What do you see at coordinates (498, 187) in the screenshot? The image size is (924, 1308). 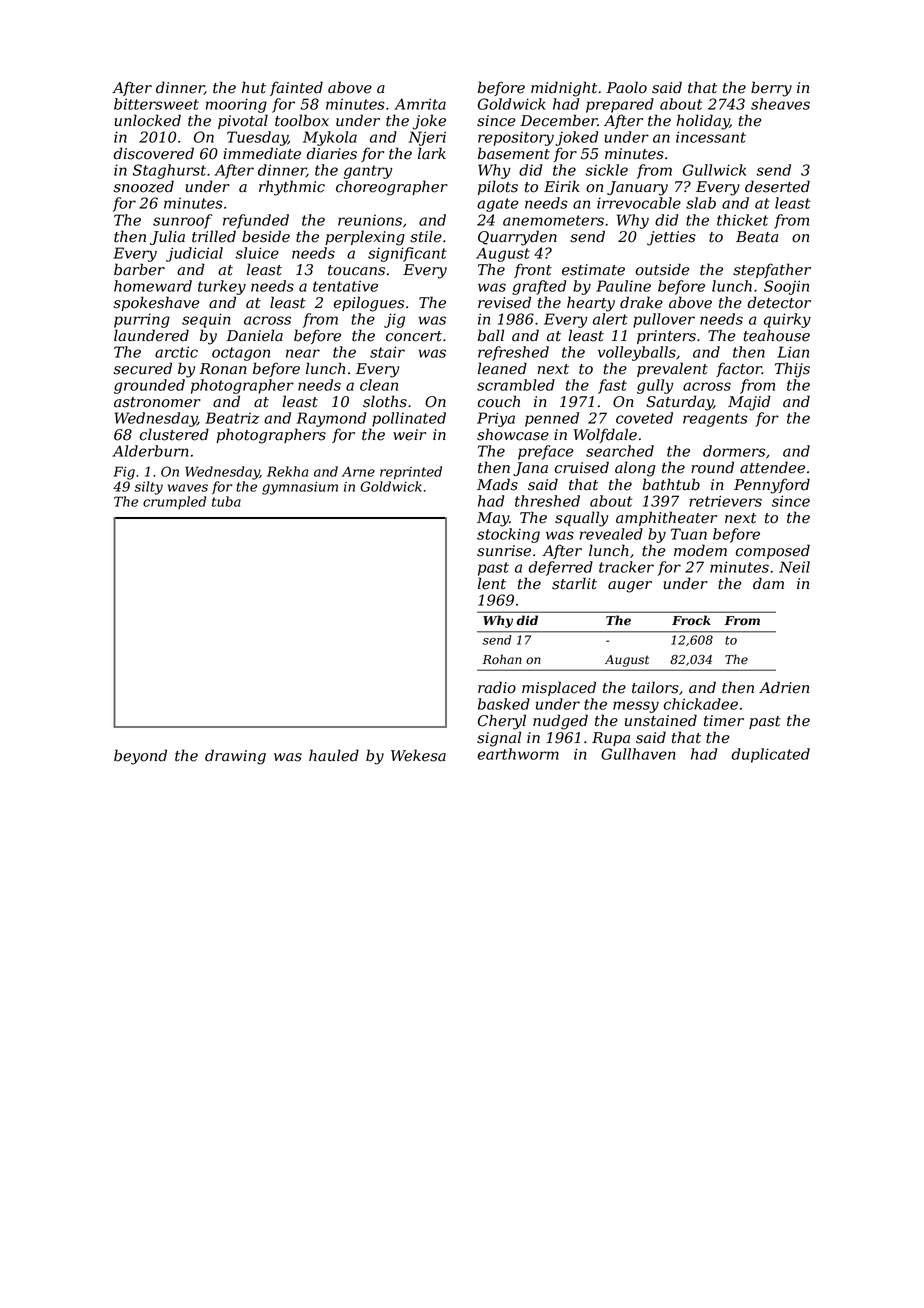 I see `pilots` at bounding box center [498, 187].
